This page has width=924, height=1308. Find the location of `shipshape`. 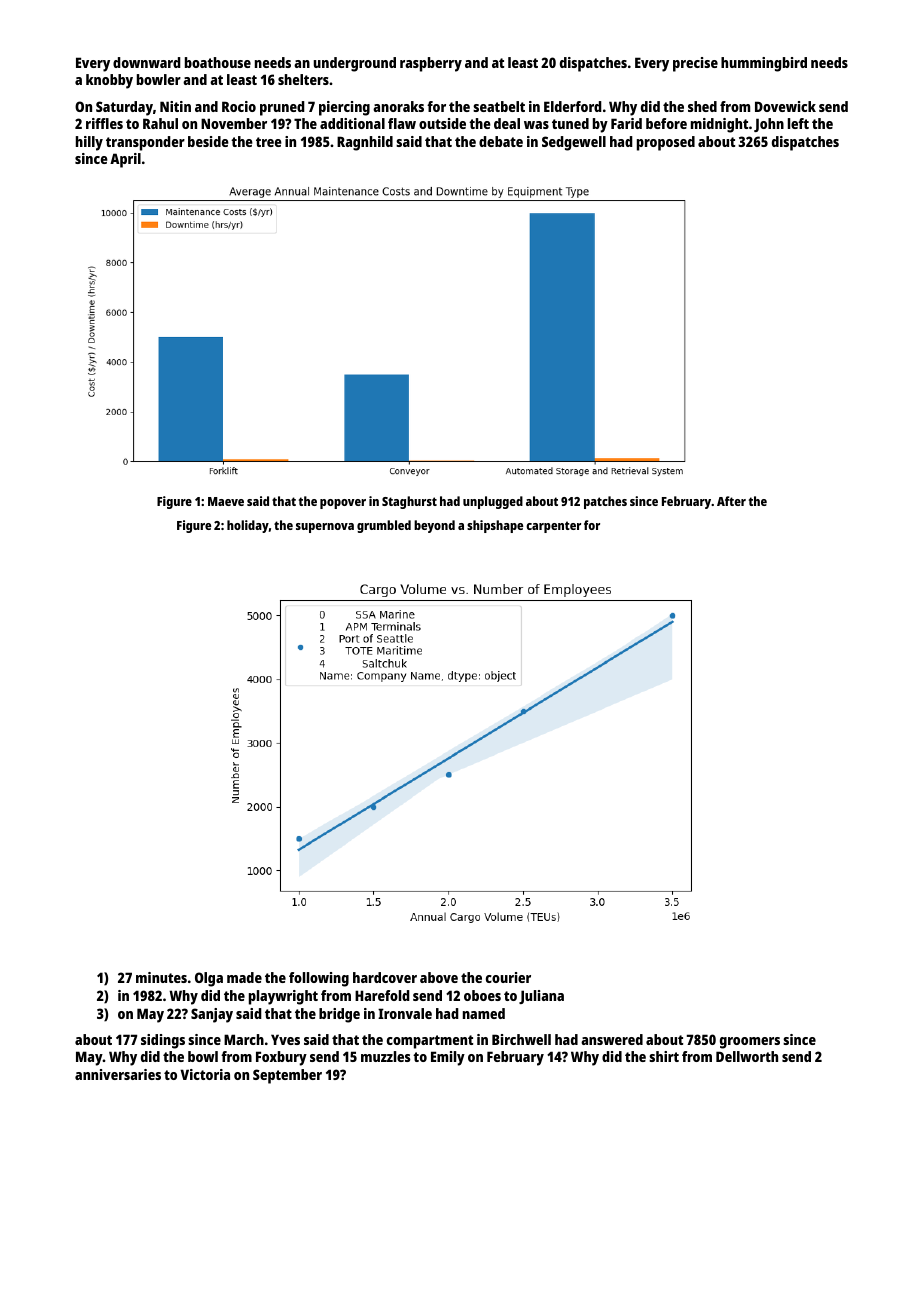

shipshape is located at coordinates (495, 526).
